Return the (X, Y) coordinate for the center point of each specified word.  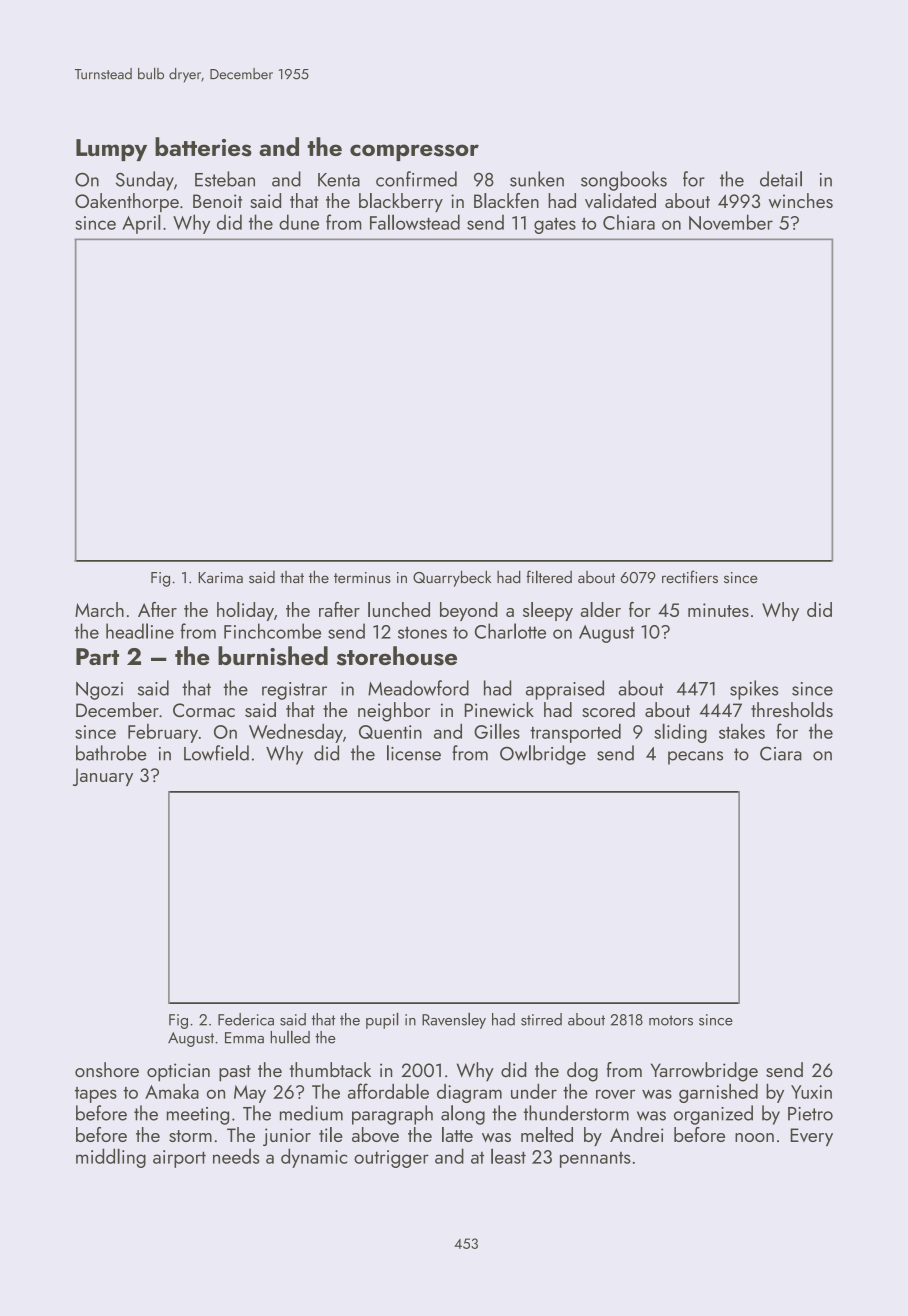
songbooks (624, 181)
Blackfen (506, 200)
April (141, 224)
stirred (541, 1019)
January (103, 777)
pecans (695, 758)
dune (299, 222)
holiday (245, 611)
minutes (718, 610)
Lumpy (111, 150)
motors (671, 1020)
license (414, 753)
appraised (565, 690)
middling (111, 1158)
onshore (107, 1069)
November (731, 222)
